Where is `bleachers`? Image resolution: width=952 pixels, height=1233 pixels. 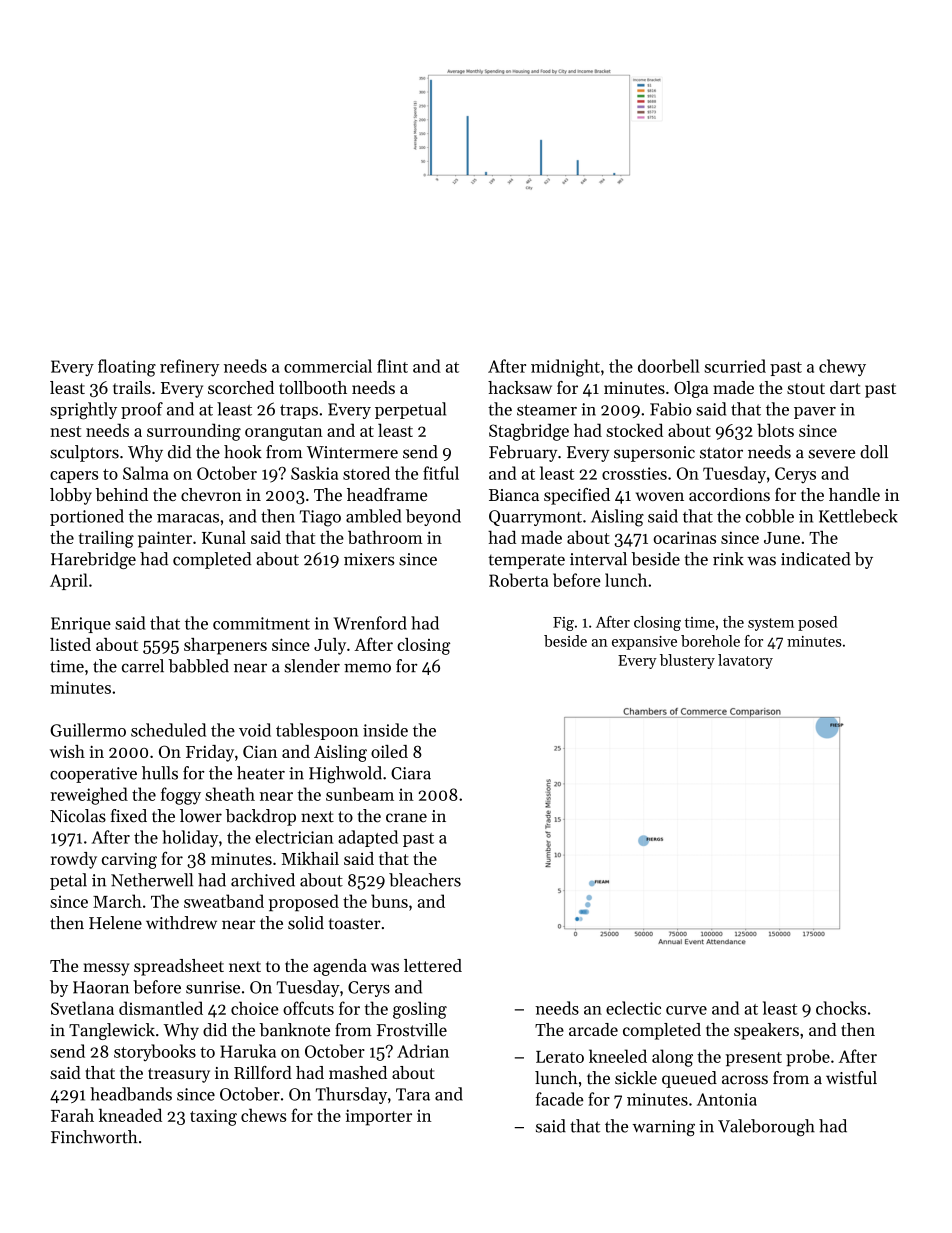
bleachers is located at coordinates (425, 880).
